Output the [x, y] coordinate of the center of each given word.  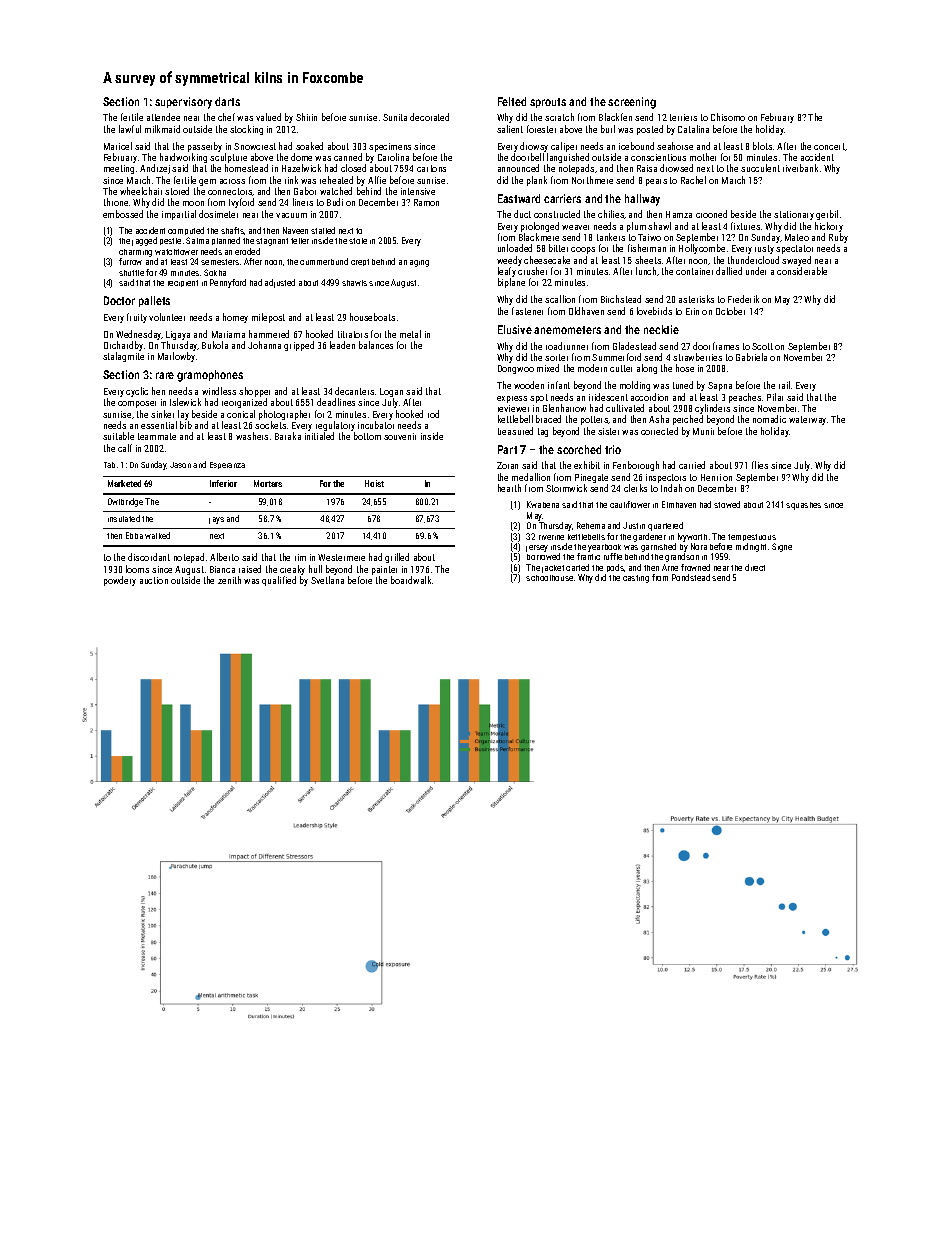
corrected [659, 431]
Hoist [374, 483]
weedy [509, 261]
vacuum [291, 215]
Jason [180, 465]
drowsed [676, 168]
